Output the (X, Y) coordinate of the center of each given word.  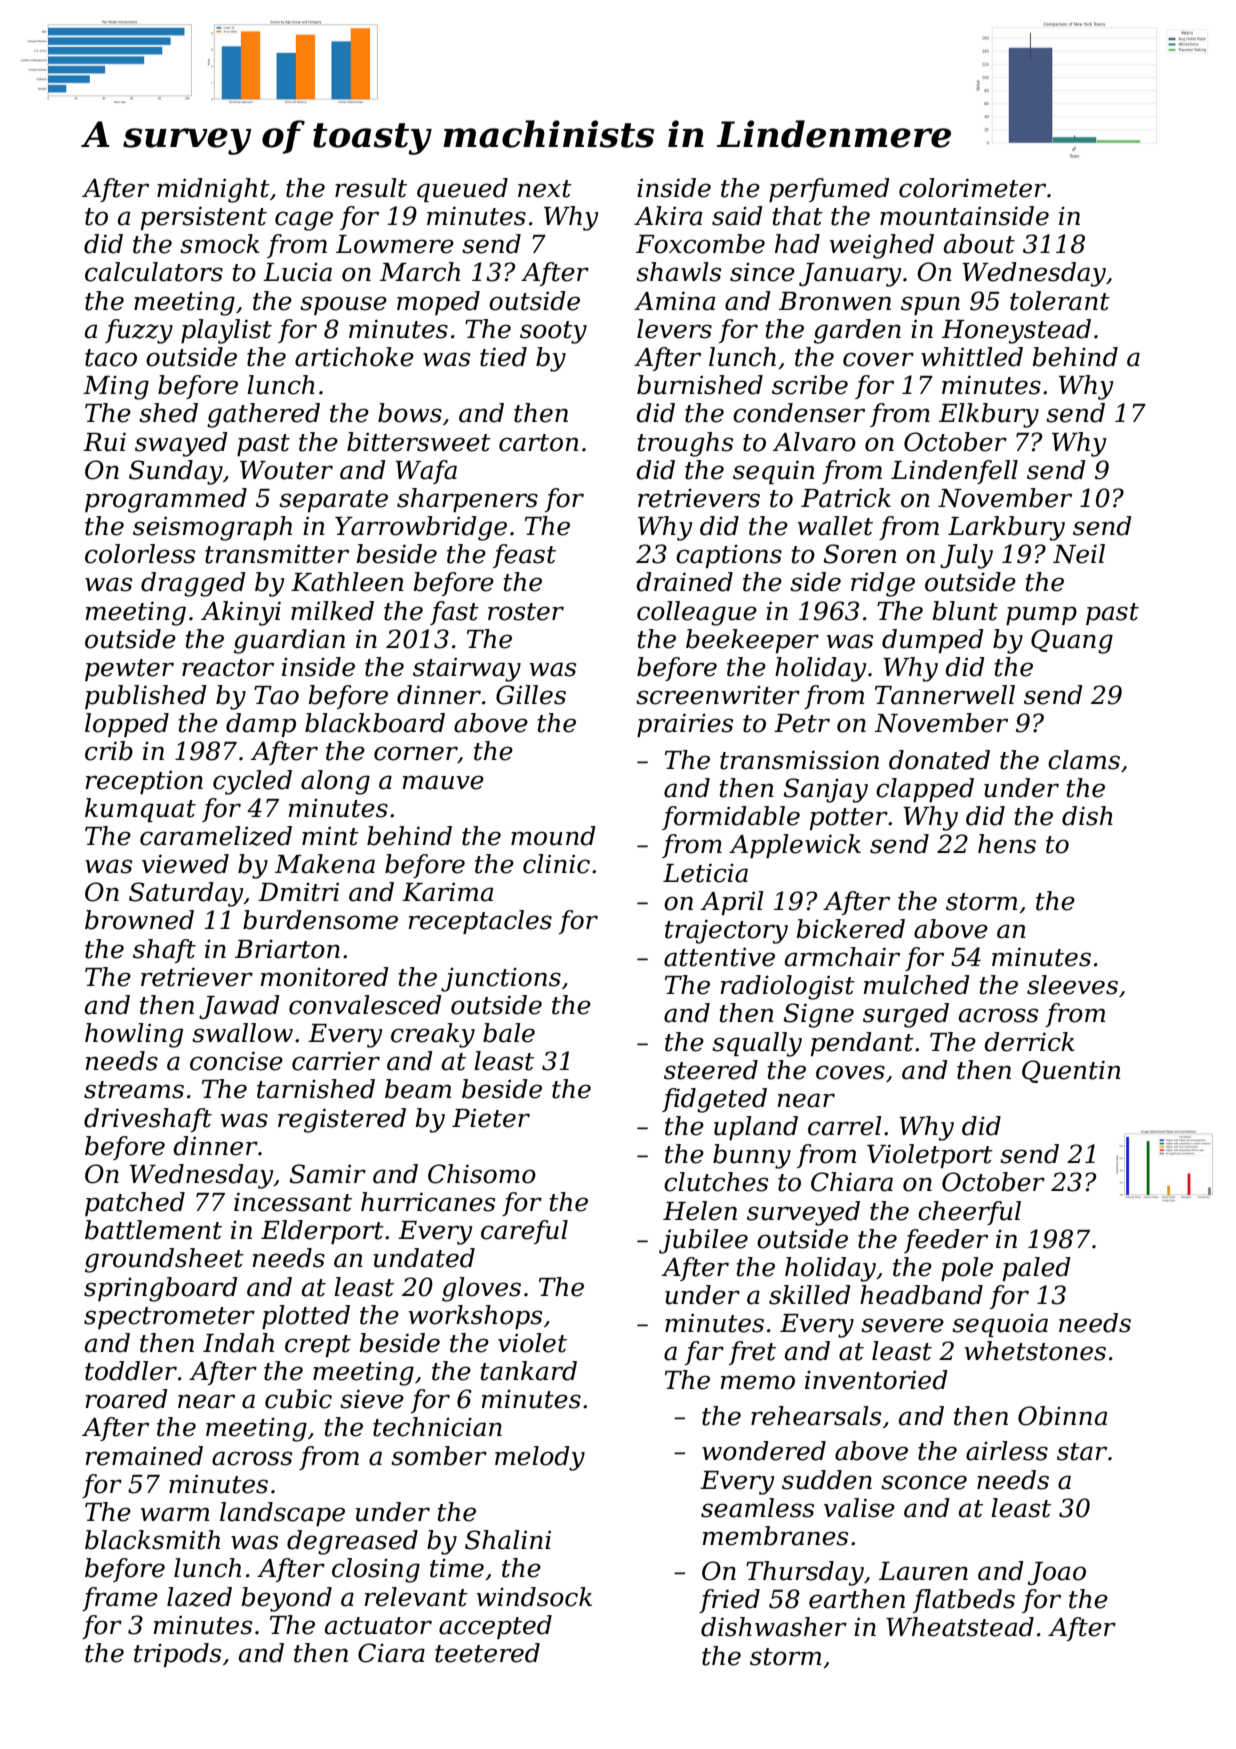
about (979, 244)
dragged (193, 584)
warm (175, 1514)
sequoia (1000, 1325)
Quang (1072, 641)
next (545, 189)
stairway (467, 670)
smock (220, 244)
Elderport (322, 1232)
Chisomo (482, 1174)
